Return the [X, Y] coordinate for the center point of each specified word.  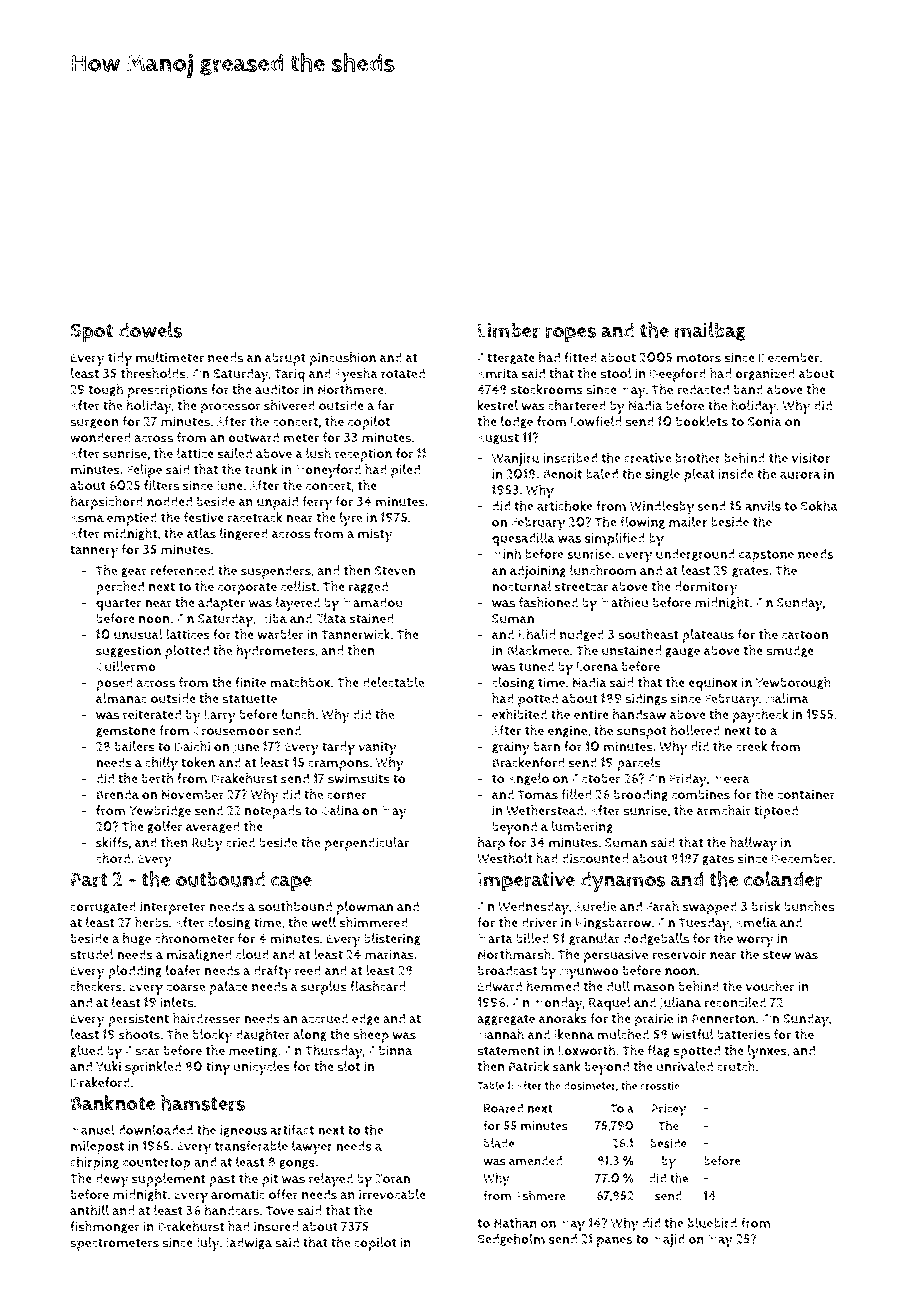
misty [375, 535]
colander [783, 879]
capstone [766, 556]
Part [89, 879]
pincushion [343, 359]
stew [777, 955]
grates [750, 572]
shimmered [373, 922]
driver [539, 922]
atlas [201, 533]
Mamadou [372, 602]
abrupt [285, 359]
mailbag [710, 331]
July [208, 1244]
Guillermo [126, 666]
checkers [96, 986]
